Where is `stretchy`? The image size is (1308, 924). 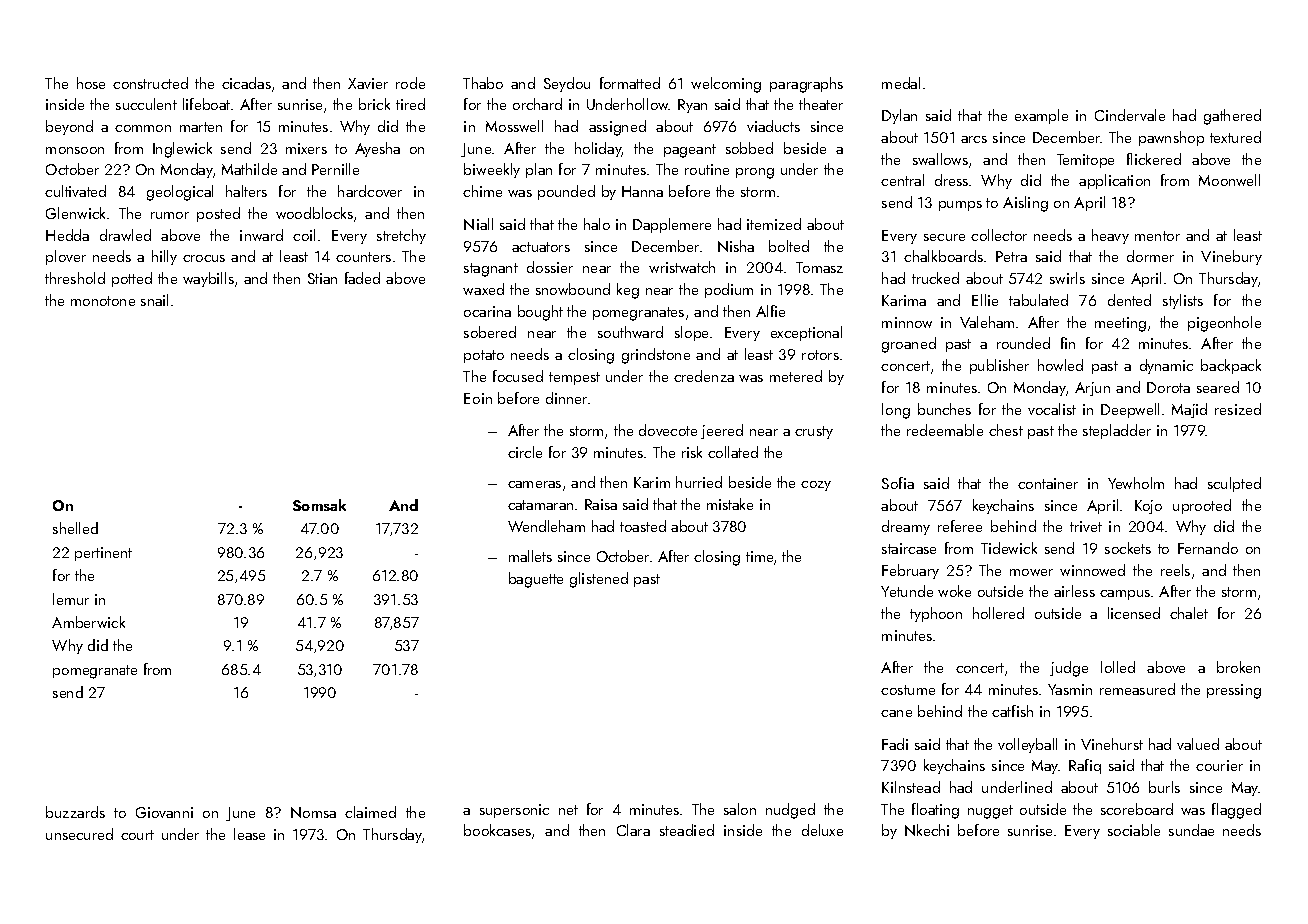 stretchy is located at coordinates (401, 236).
